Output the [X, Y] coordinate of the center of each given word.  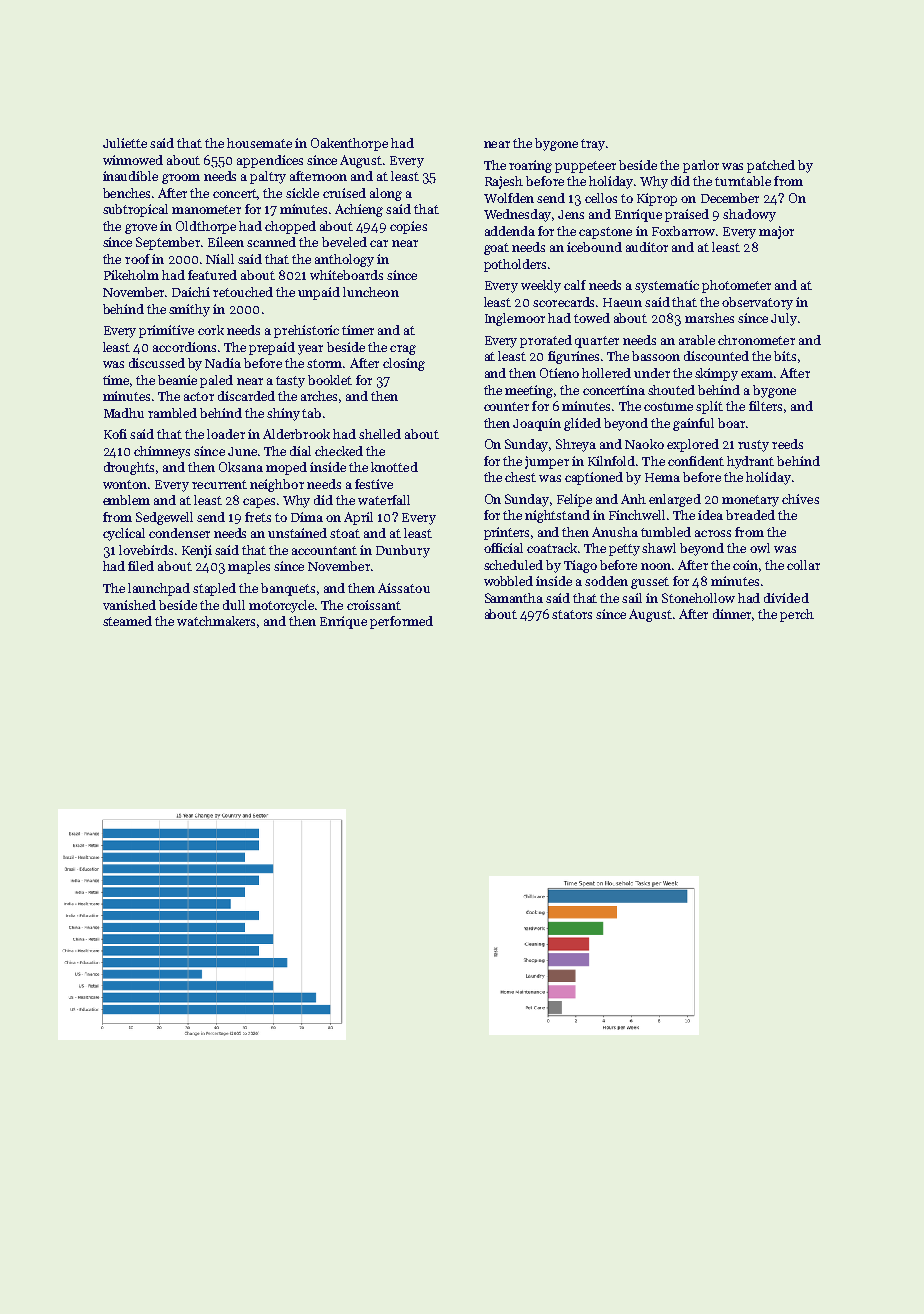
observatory [757, 303]
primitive [166, 331]
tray [593, 145]
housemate [259, 143]
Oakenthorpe [349, 144]
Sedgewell [164, 518]
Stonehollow [698, 598]
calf [575, 285]
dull [234, 605]
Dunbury [403, 551]
